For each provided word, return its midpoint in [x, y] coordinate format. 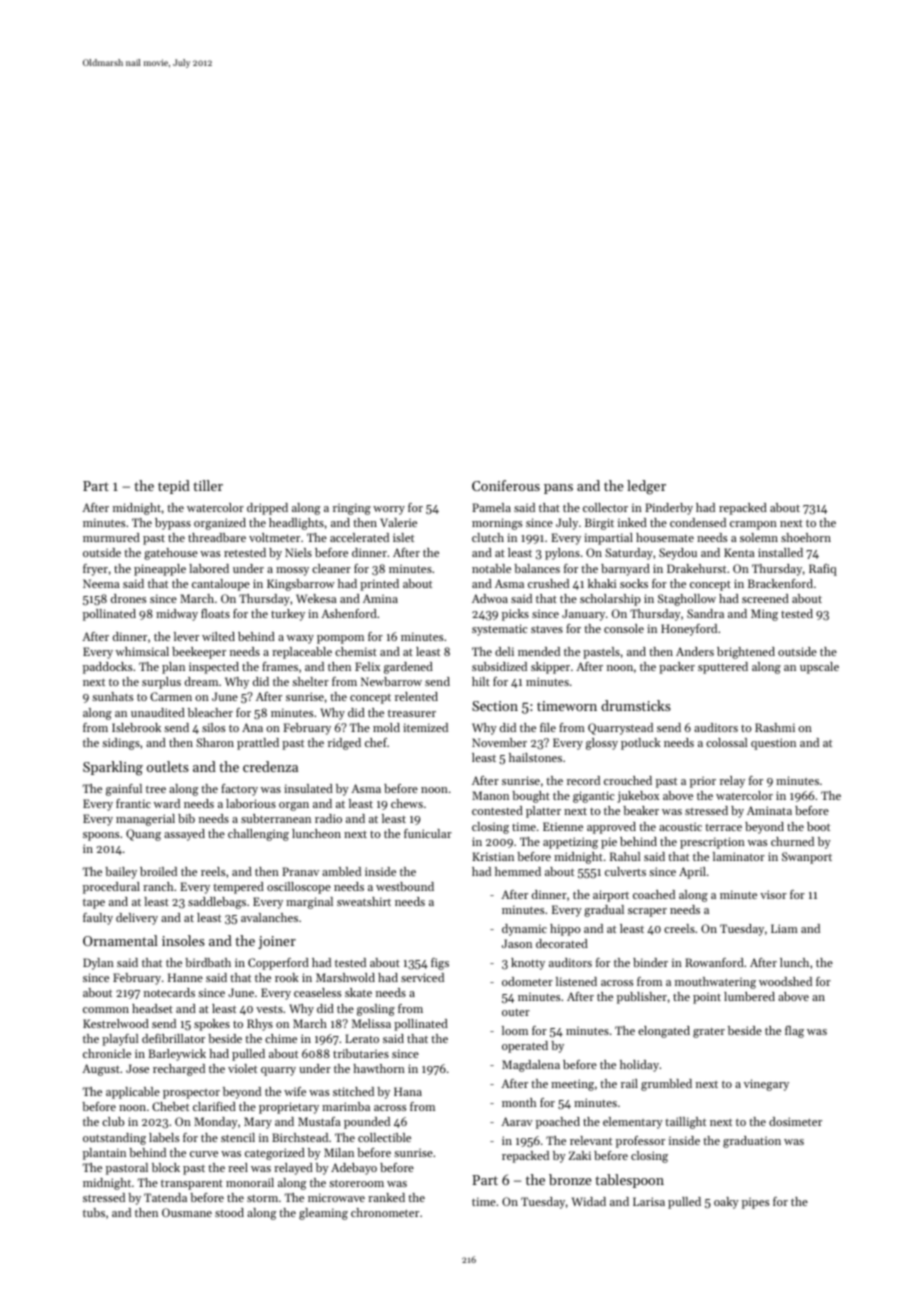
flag [794, 1032]
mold [386, 727]
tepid [174, 487]
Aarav [517, 1121]
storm [262, 1198]
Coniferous [506, 485]
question [773, 744]
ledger [646, 487]
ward [167, 803]
